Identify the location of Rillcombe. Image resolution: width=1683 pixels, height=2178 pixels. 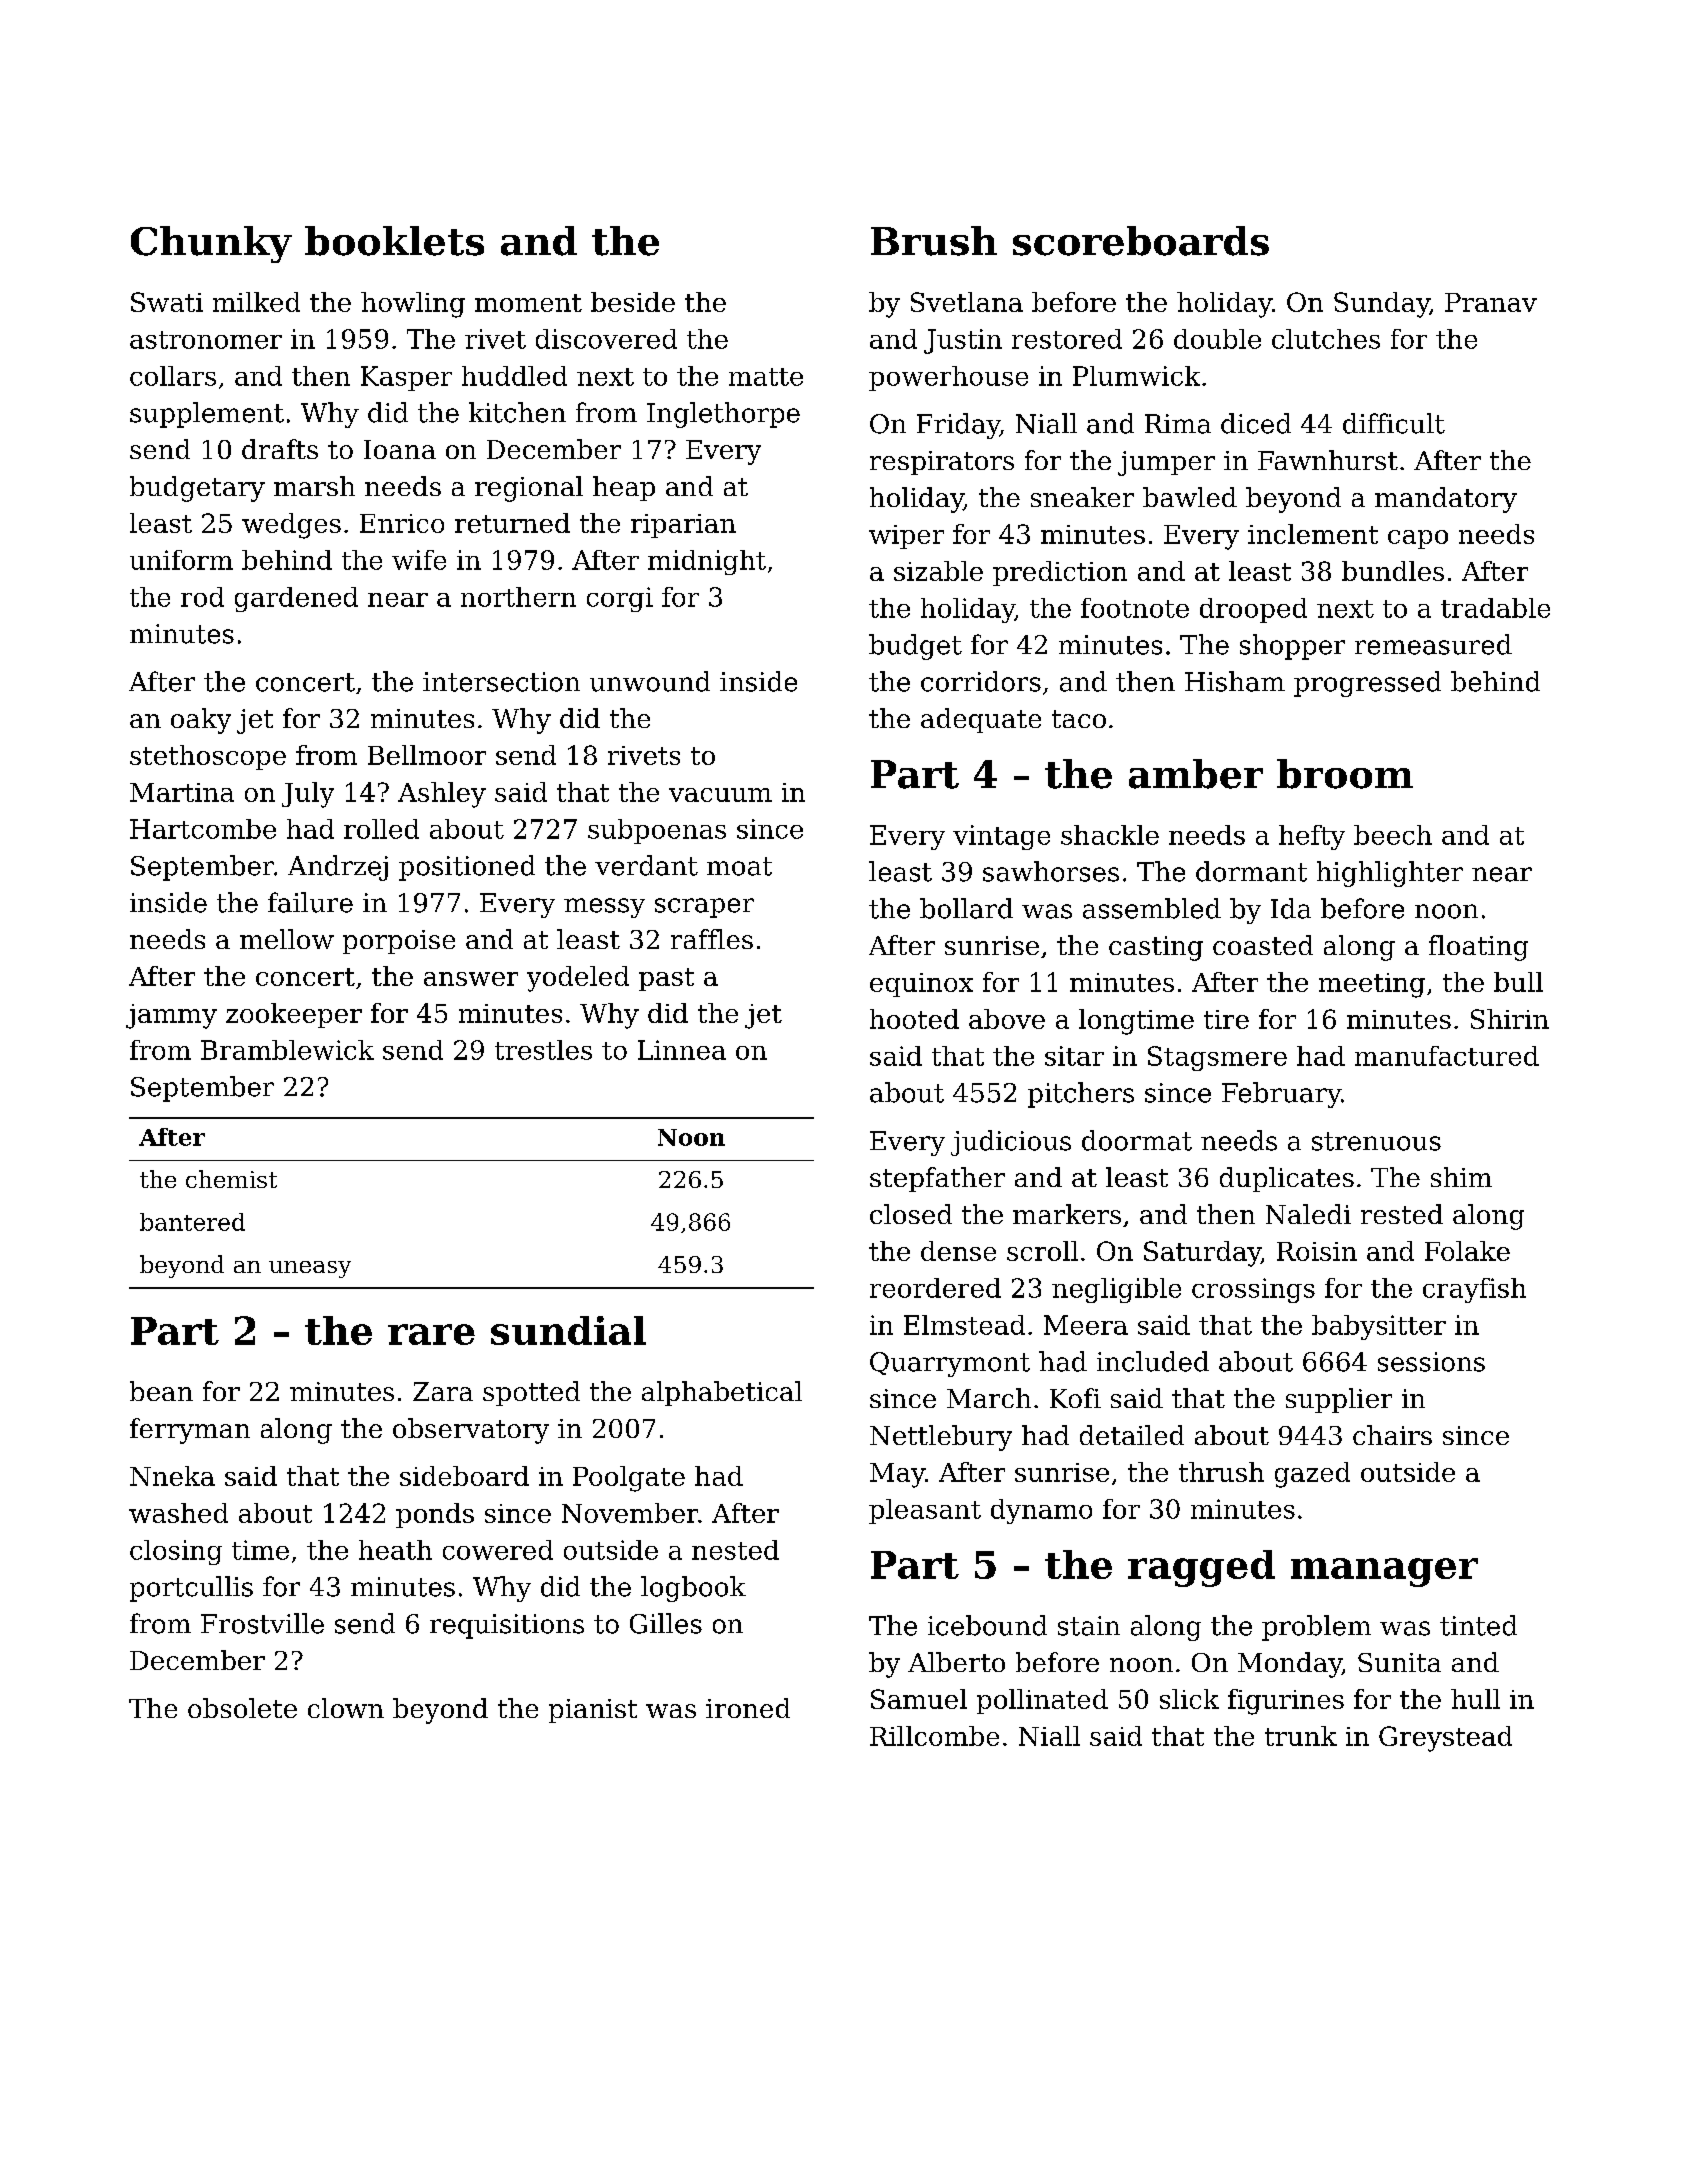
(934, 1736).
